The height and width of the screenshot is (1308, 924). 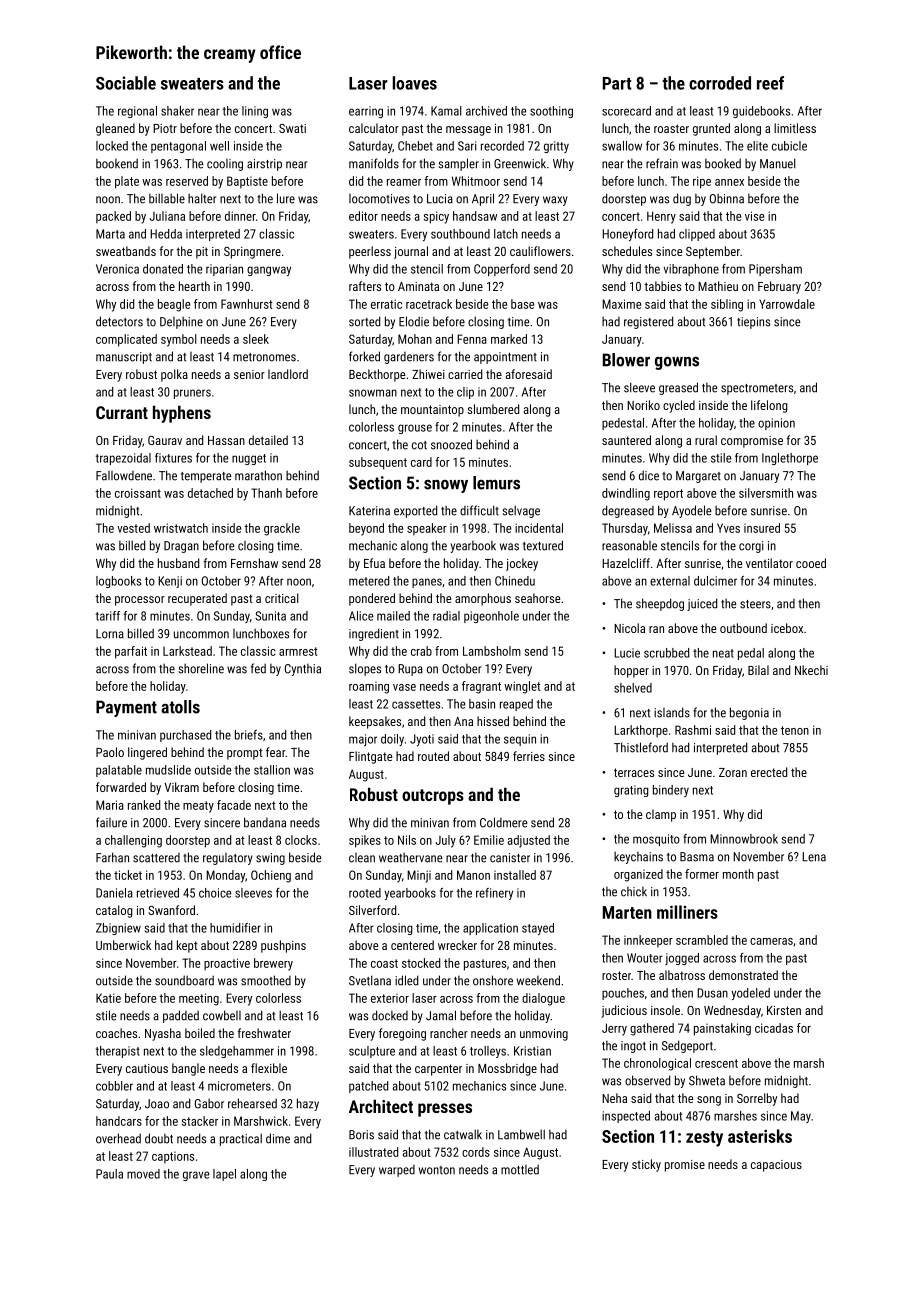 What do you see at coordinates (668, 495) in the screenshot?
I see `report` at bounding box center [668, 495].
